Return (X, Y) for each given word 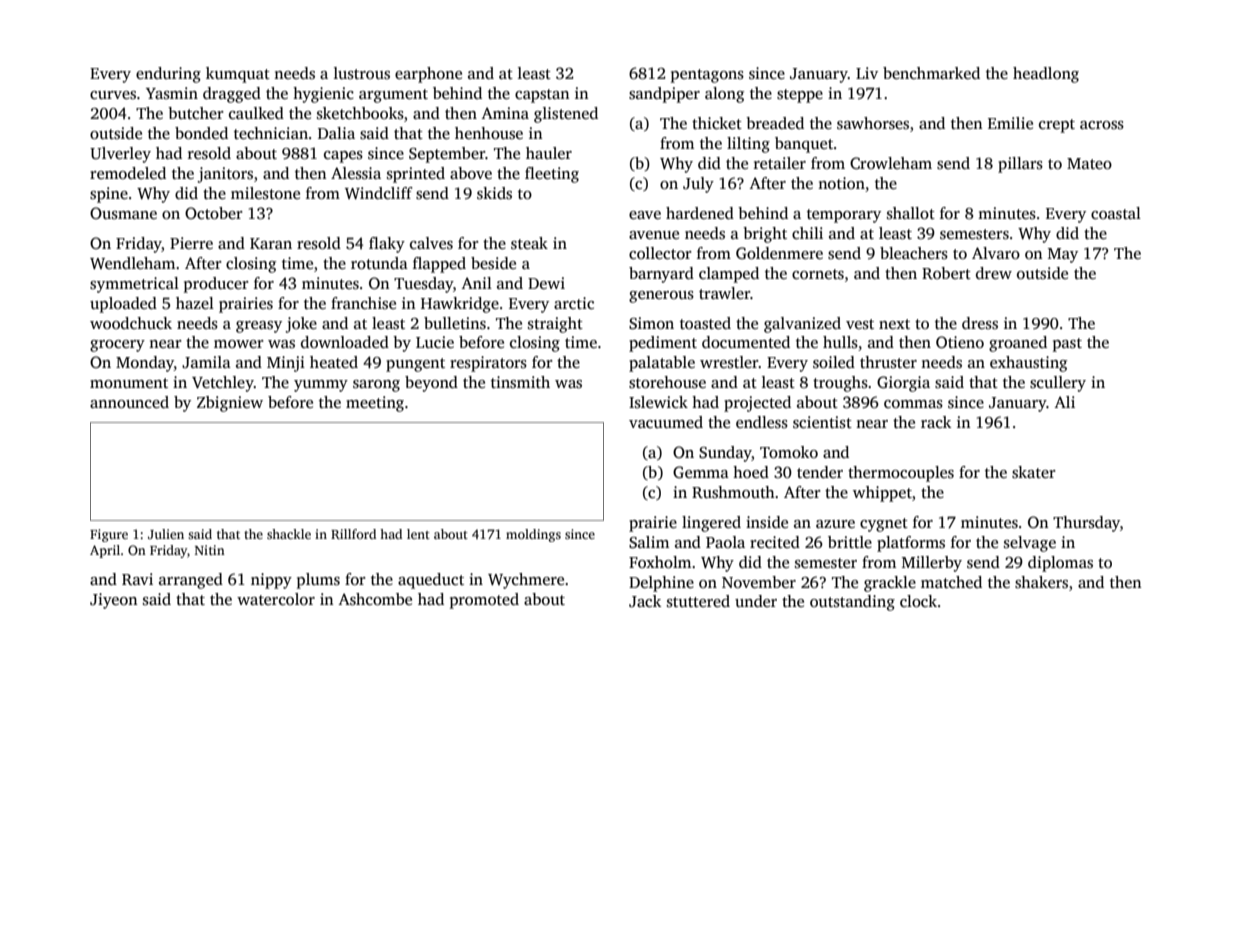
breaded (775, 123)
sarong (376, 386)
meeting (375, 404)
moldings (533, 535)
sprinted (416, 175)
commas (913, 404)
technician (271, 133)
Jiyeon (114, 601)
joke (301, 325)
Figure (109, 535)
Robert (946, 273)
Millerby (932, 564)
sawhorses (873, 123)
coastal (1116, 213)
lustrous (362, 73)
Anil (476, 283)
